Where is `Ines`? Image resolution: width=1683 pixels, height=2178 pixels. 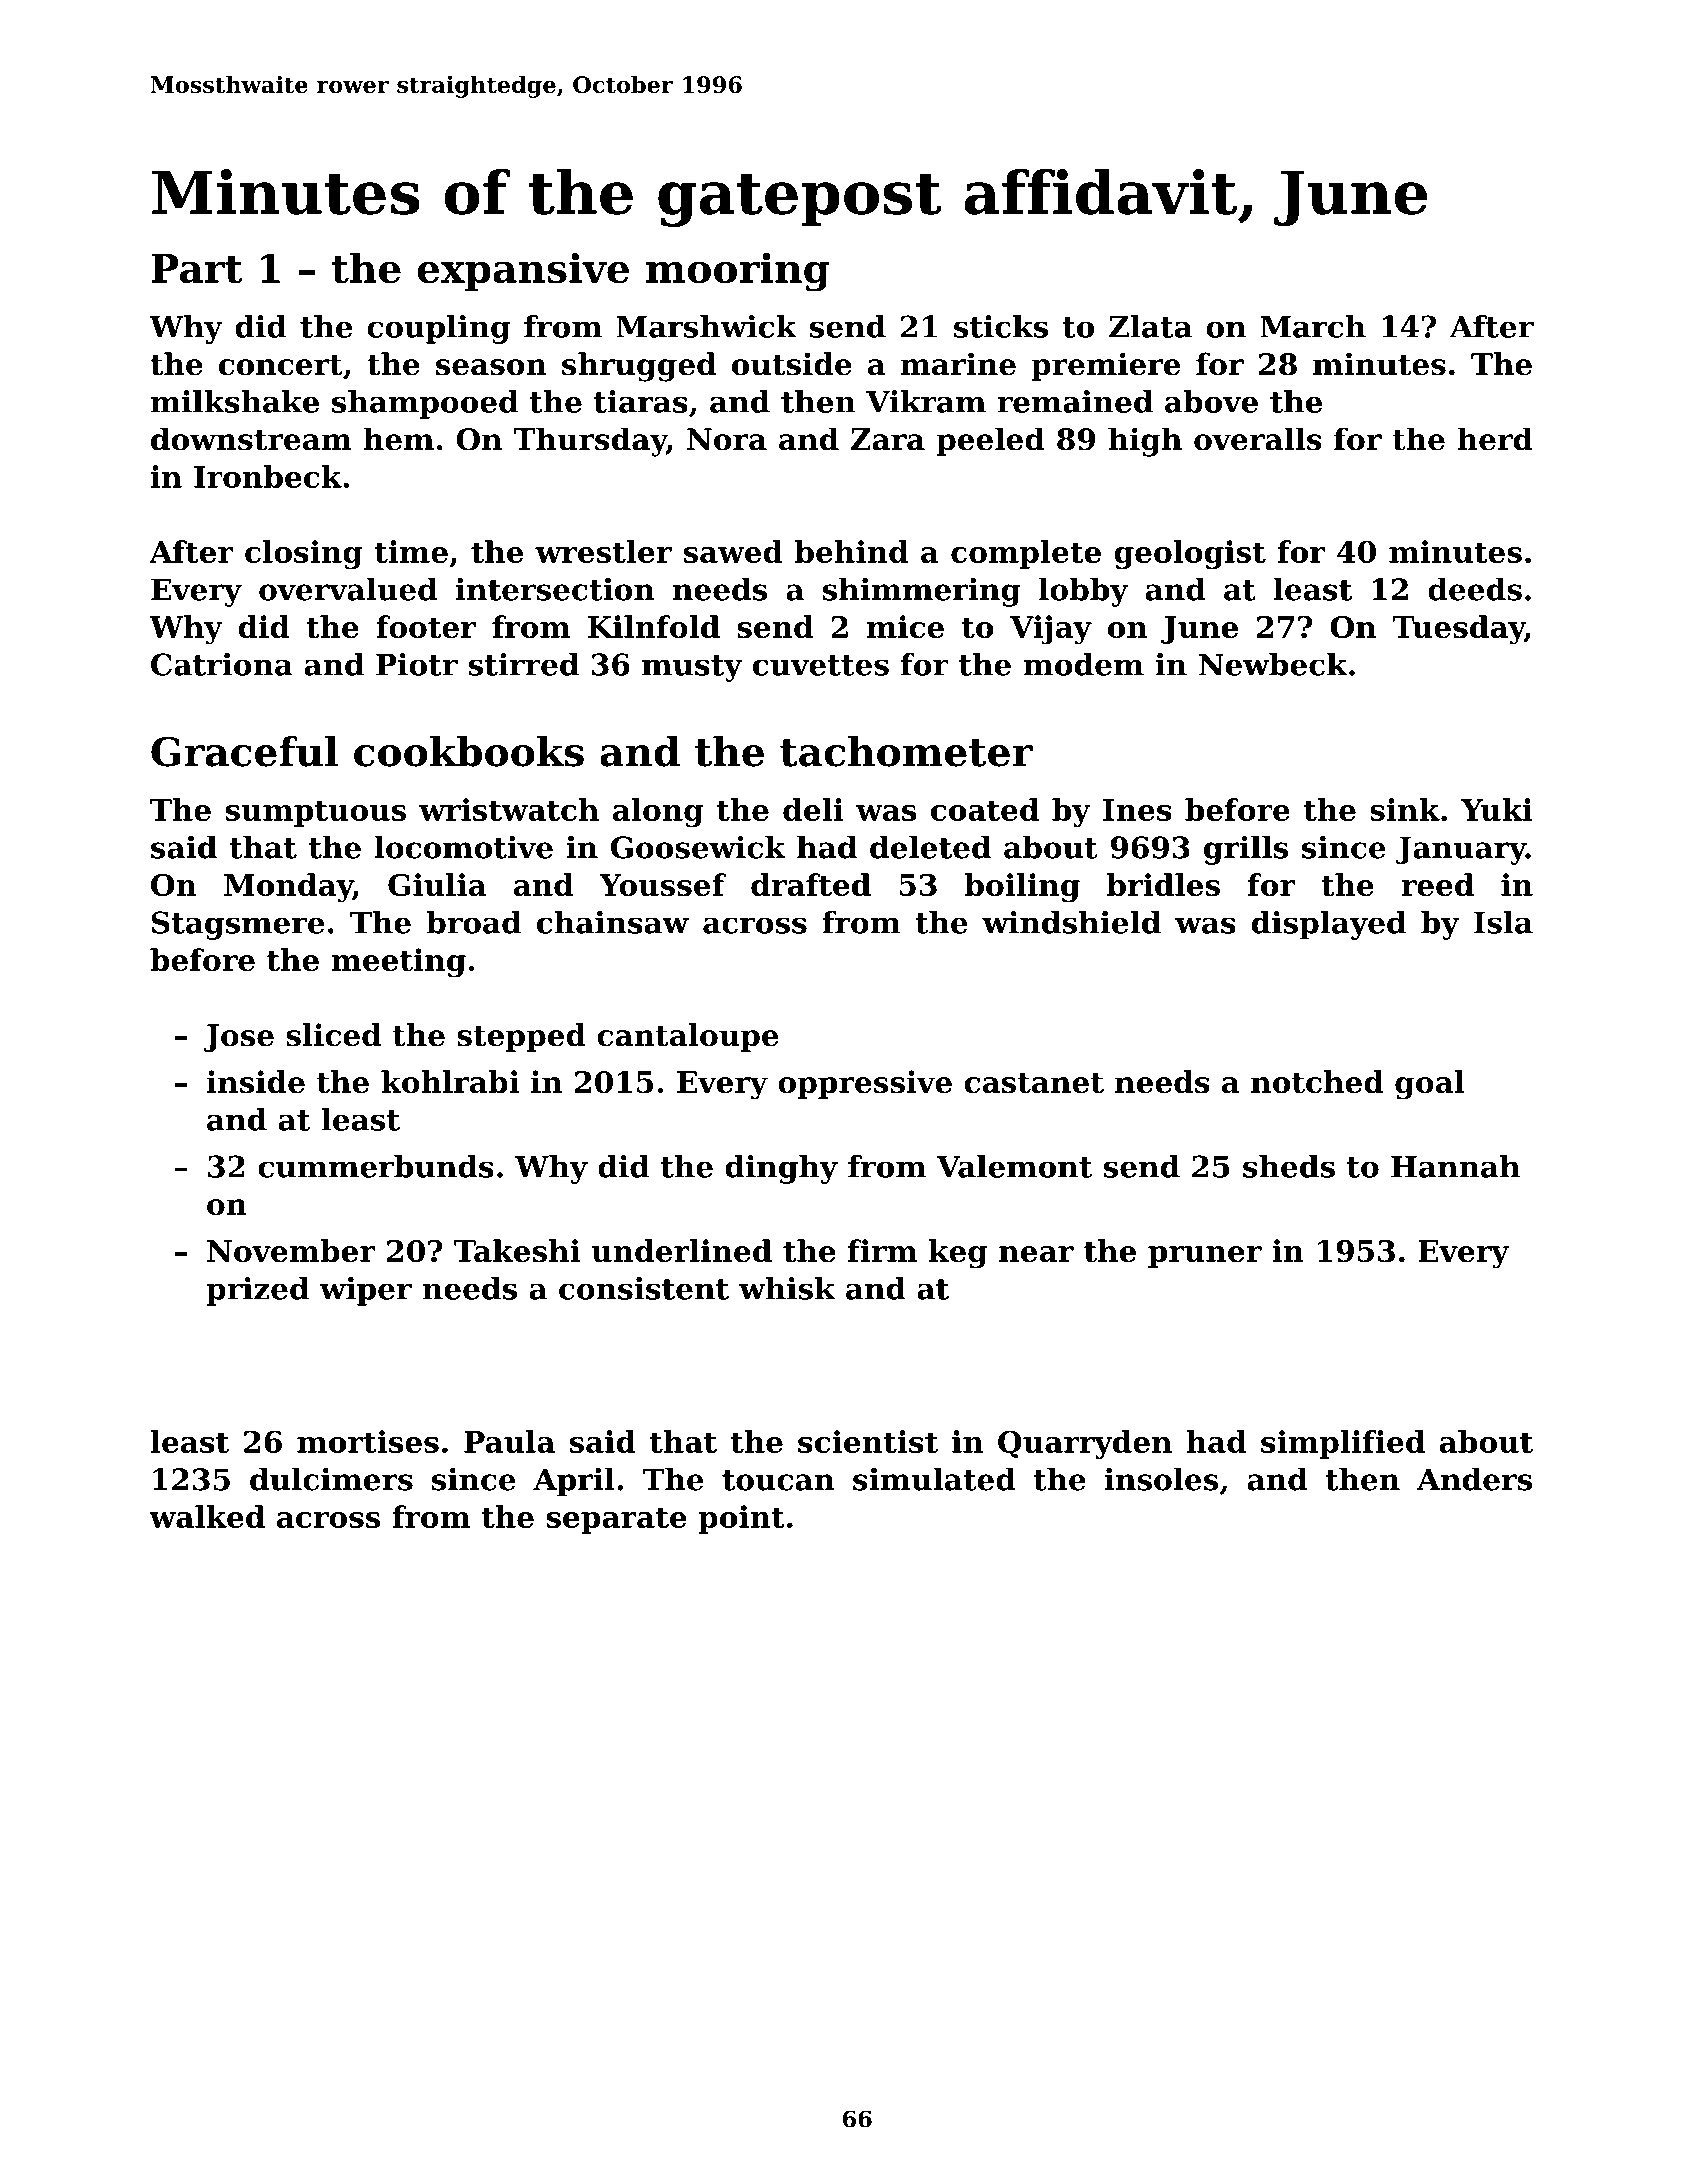 Ines is located at coordinates (1137, 810).
